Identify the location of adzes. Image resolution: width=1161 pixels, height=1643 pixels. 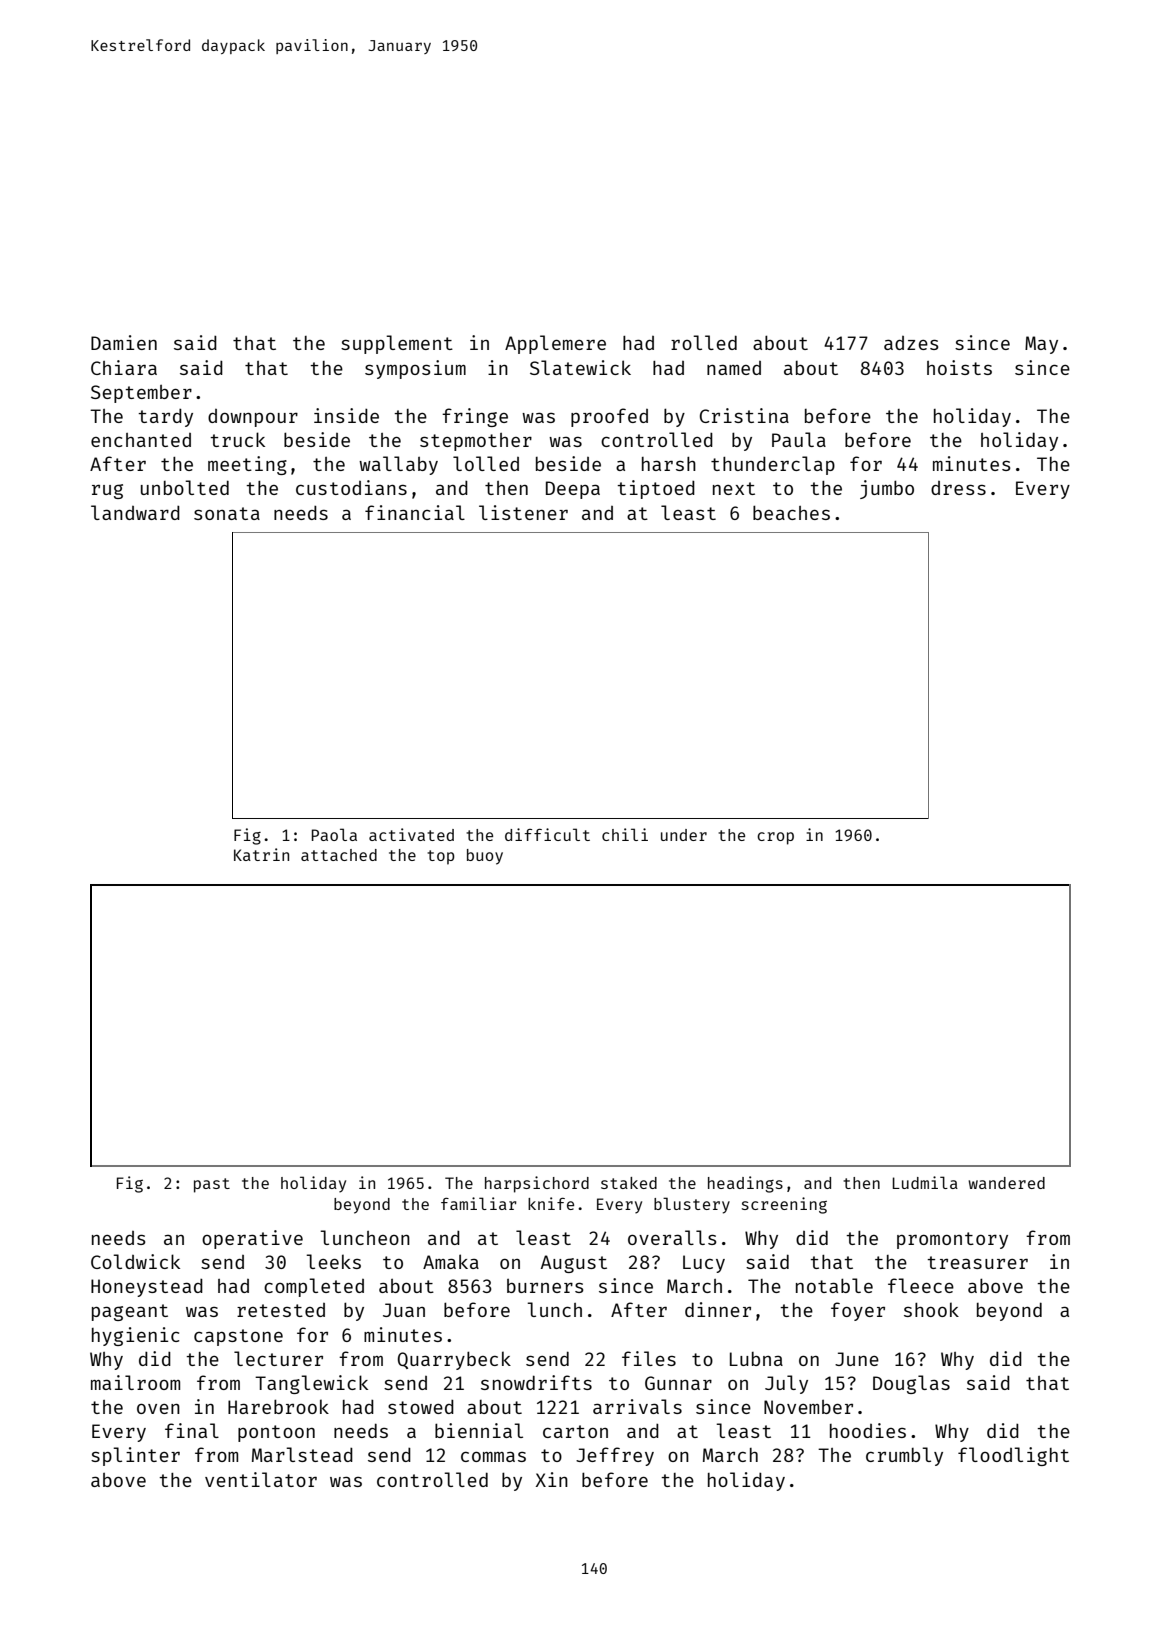
(911, 343).
